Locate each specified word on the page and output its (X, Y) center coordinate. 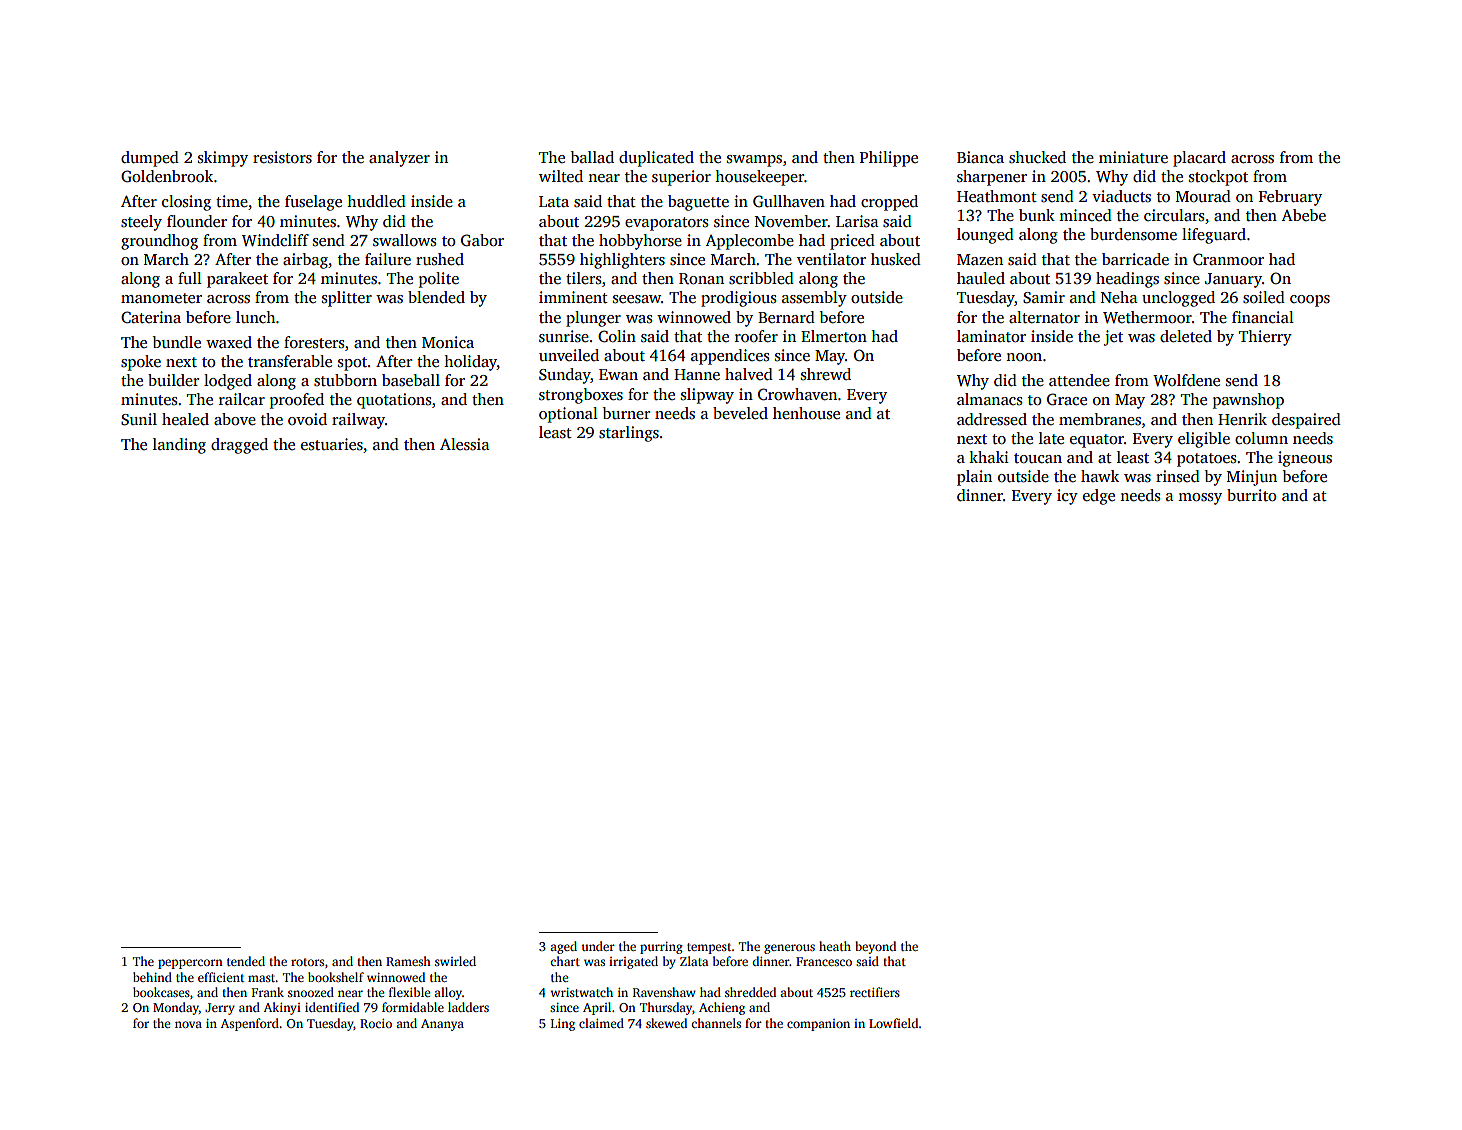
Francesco (824, 961)
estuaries (332, 444)
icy (1067, 497)
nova (188, 1024)
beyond (875, 947)
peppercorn (190, 964)
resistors (282, 157)
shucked (1037, 157)
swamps (754, 161)
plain (974, 478)
